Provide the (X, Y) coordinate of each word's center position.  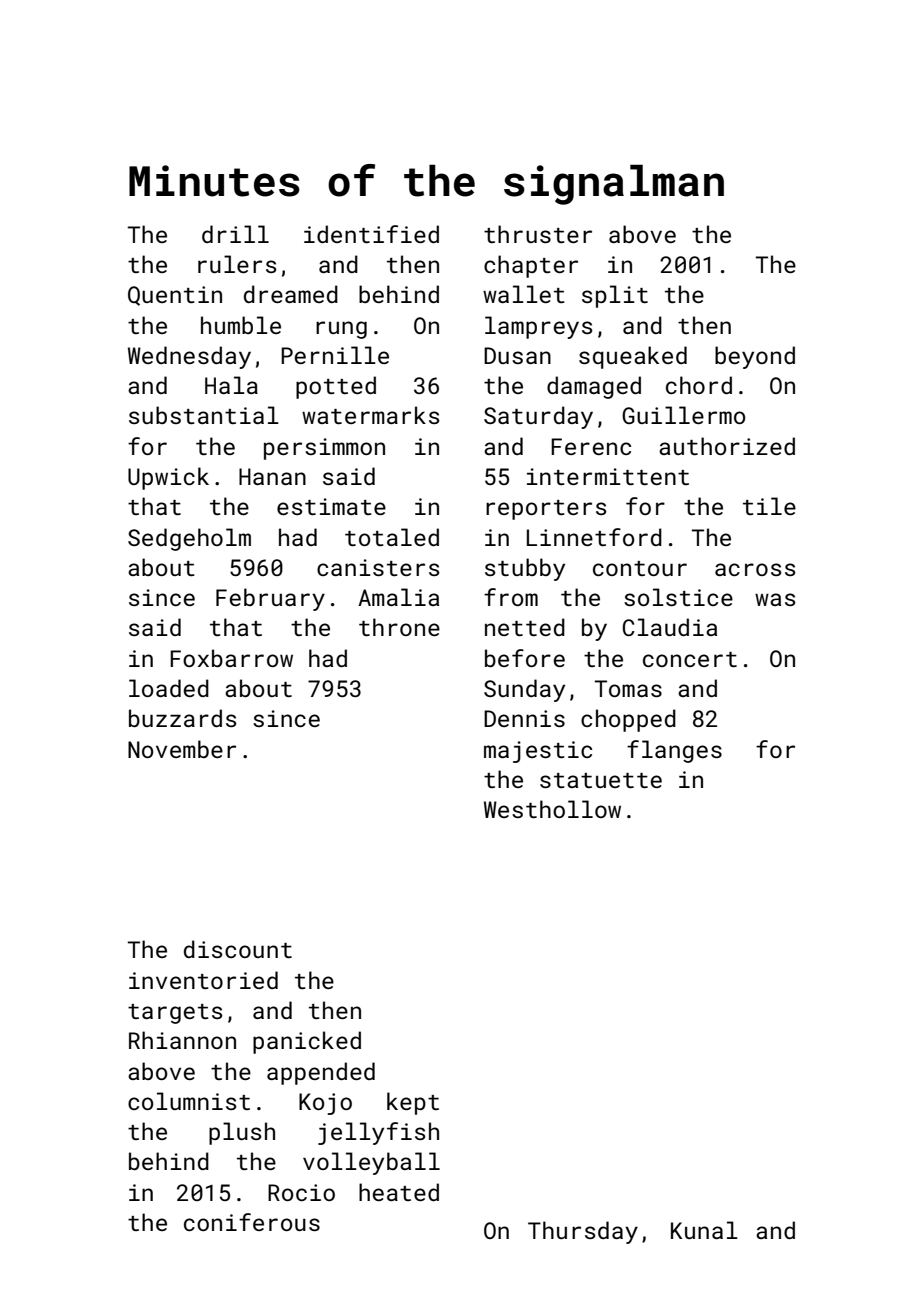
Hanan (272, 476)
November (182, 749)
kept (413, 1103)
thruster (538, 234)
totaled (392, 537)
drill (235, 234)
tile (769, 506)
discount (238, 949)
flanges (674, 751)
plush (242, 1133)
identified (371, 234)
